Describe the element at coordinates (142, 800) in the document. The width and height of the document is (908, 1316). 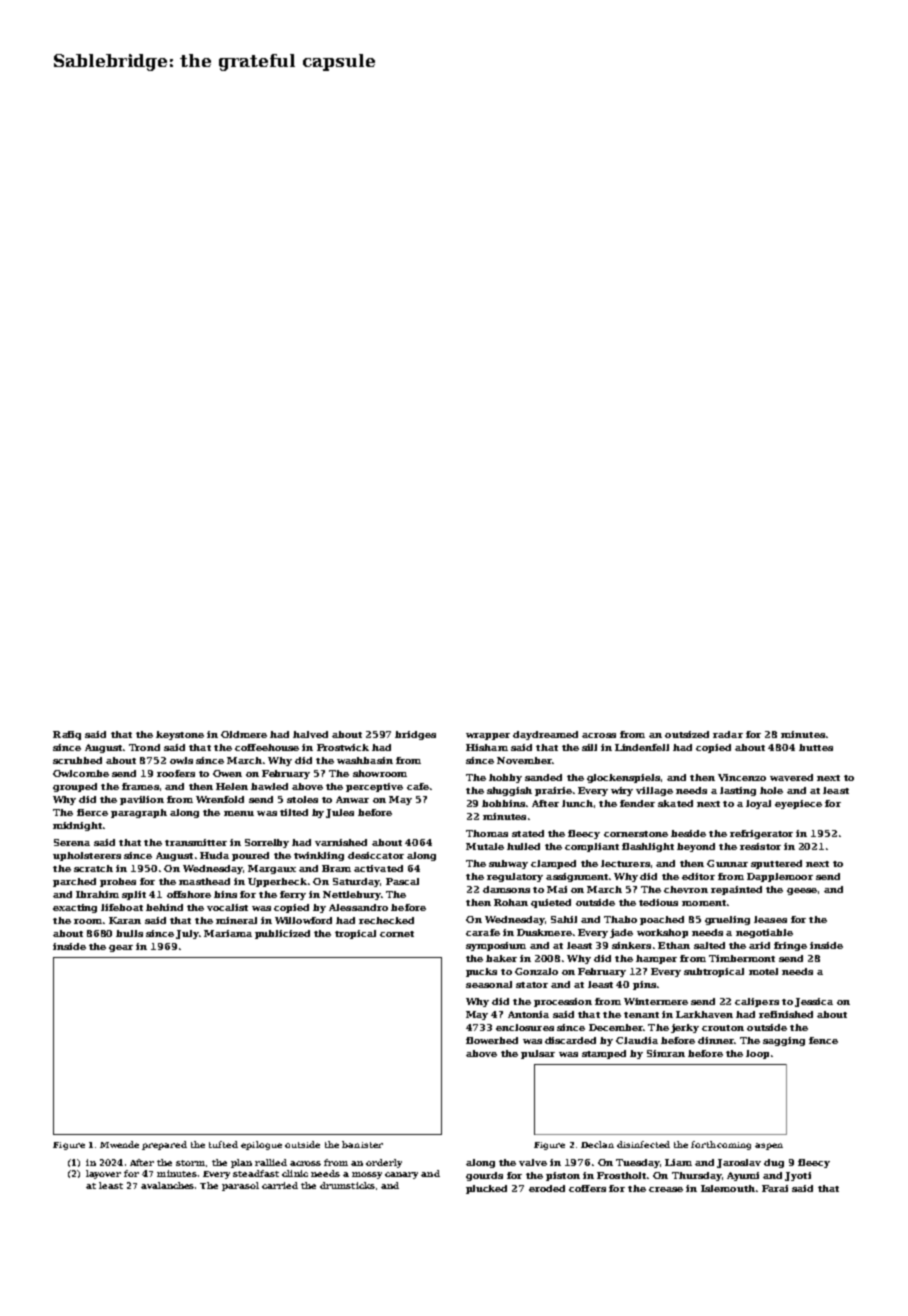
I see `pavilion` at that location.
